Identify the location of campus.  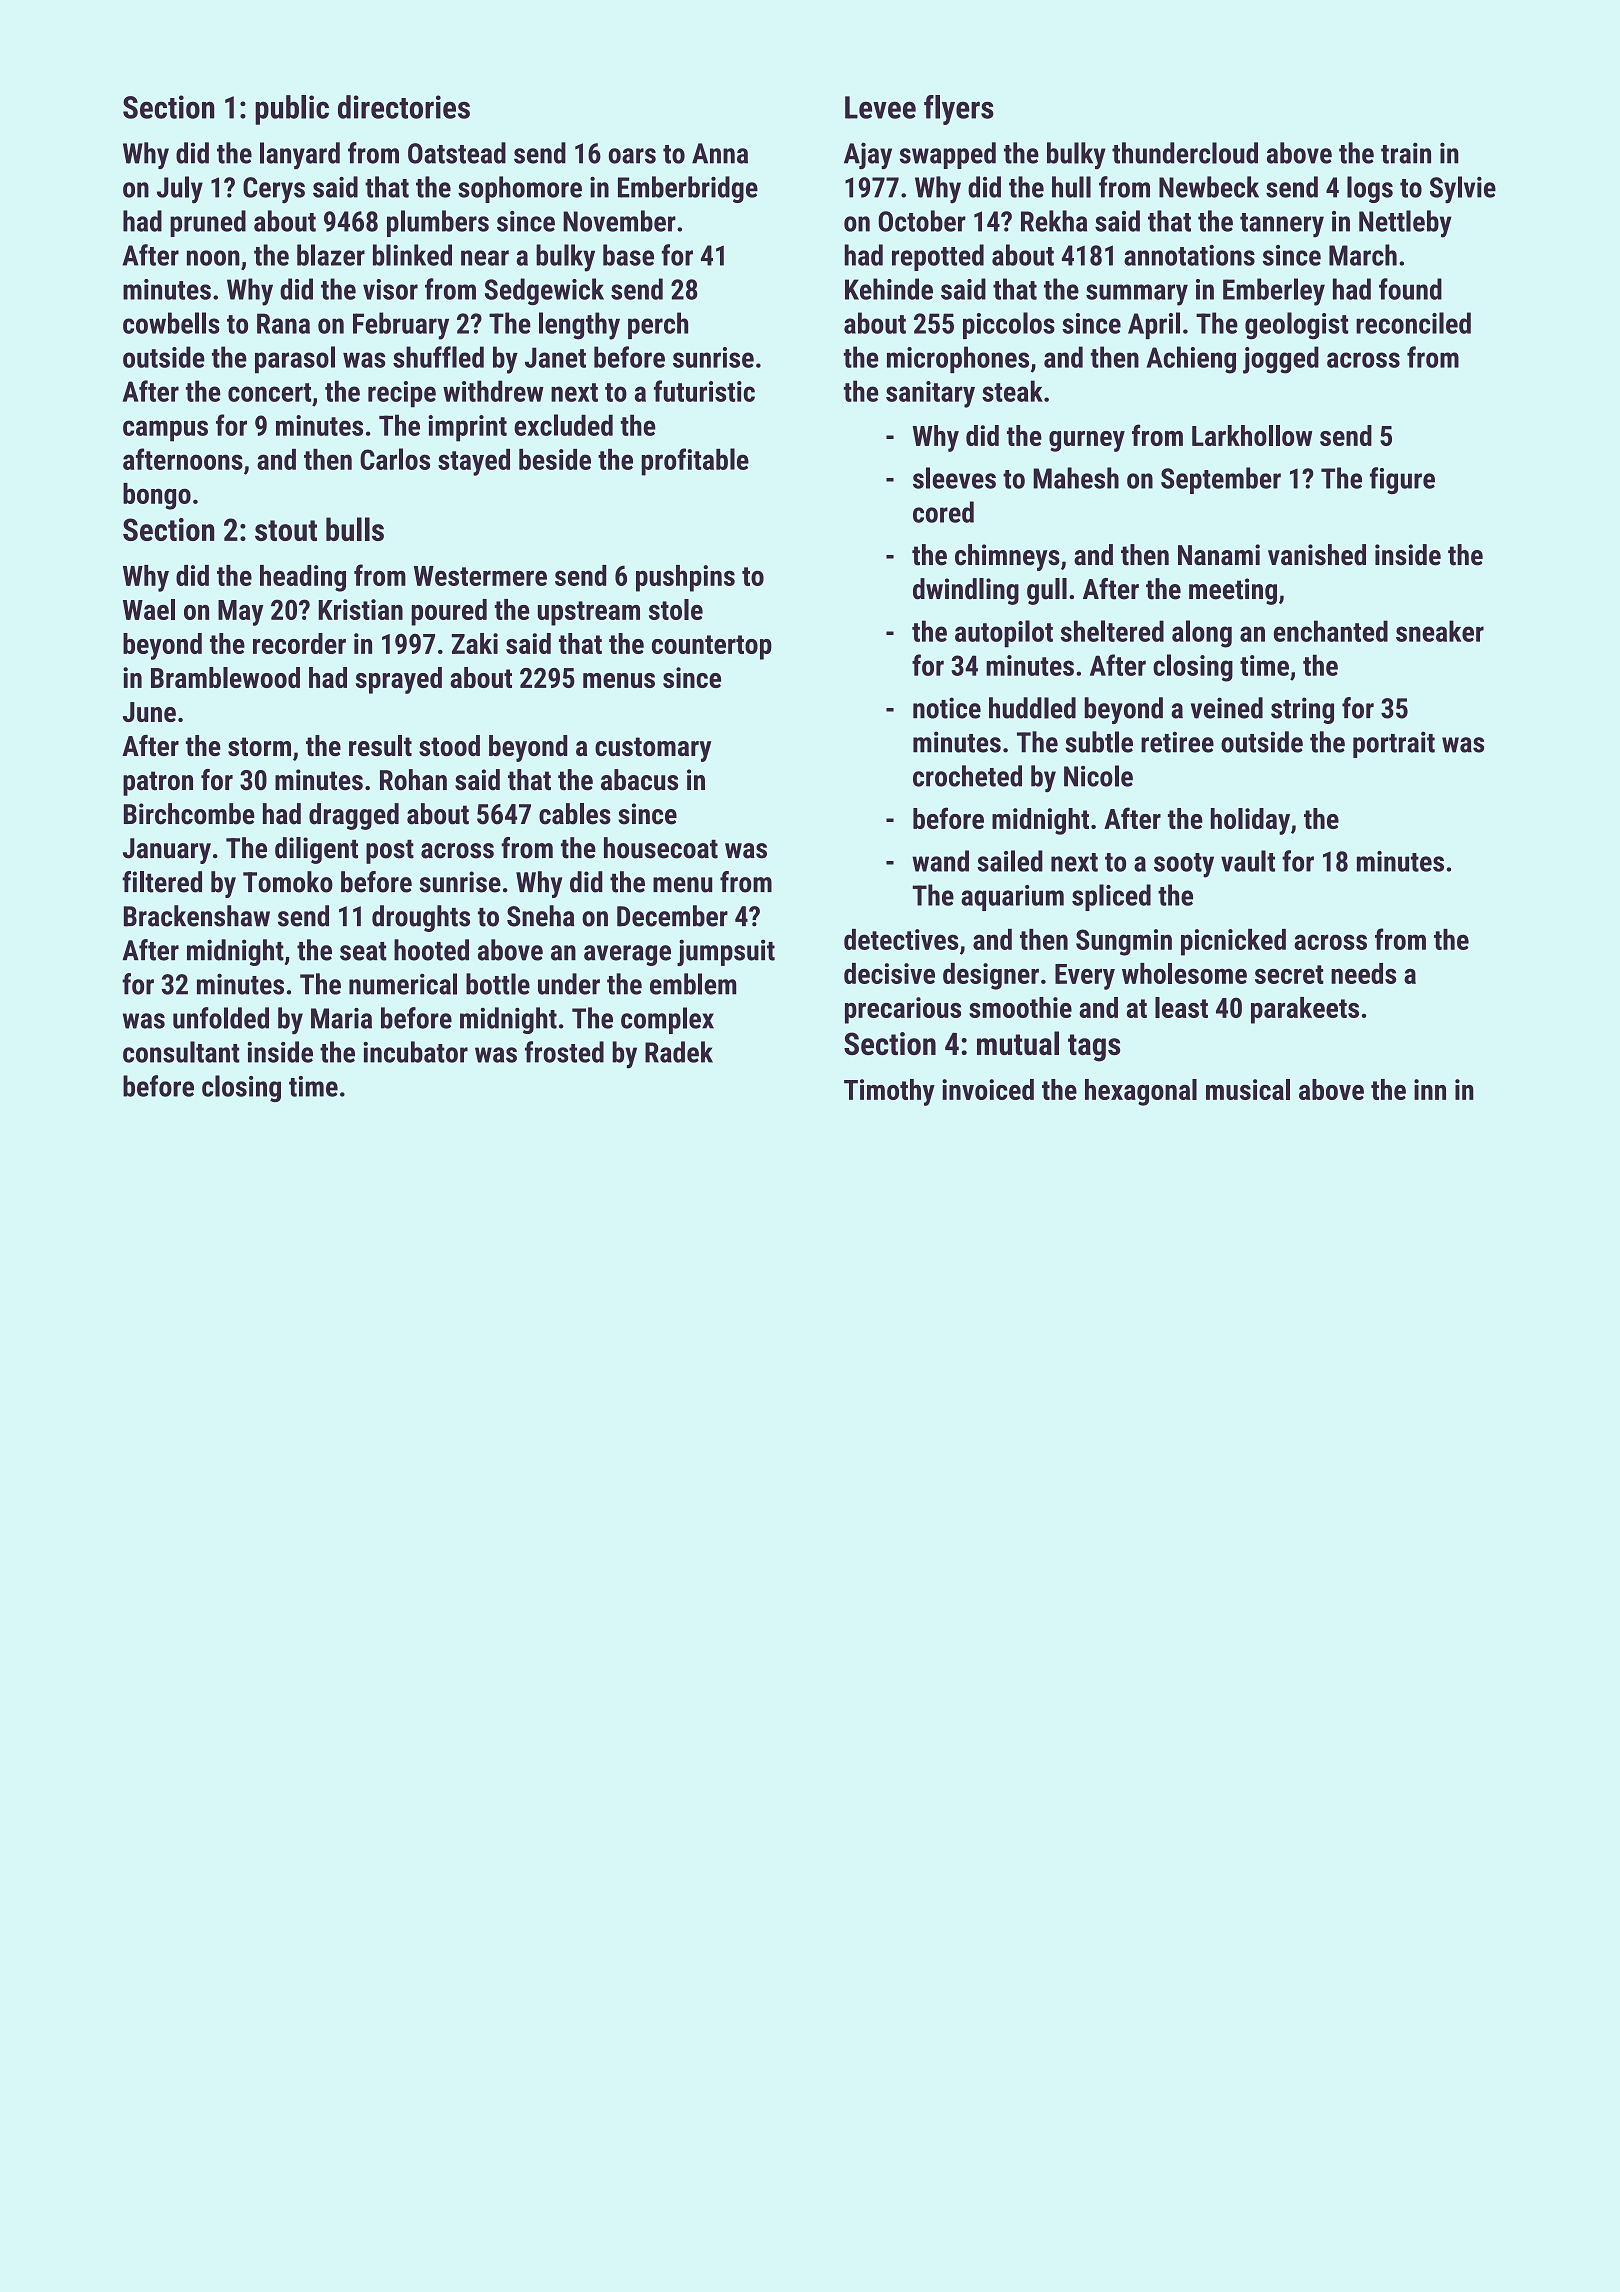
(165, 431).
